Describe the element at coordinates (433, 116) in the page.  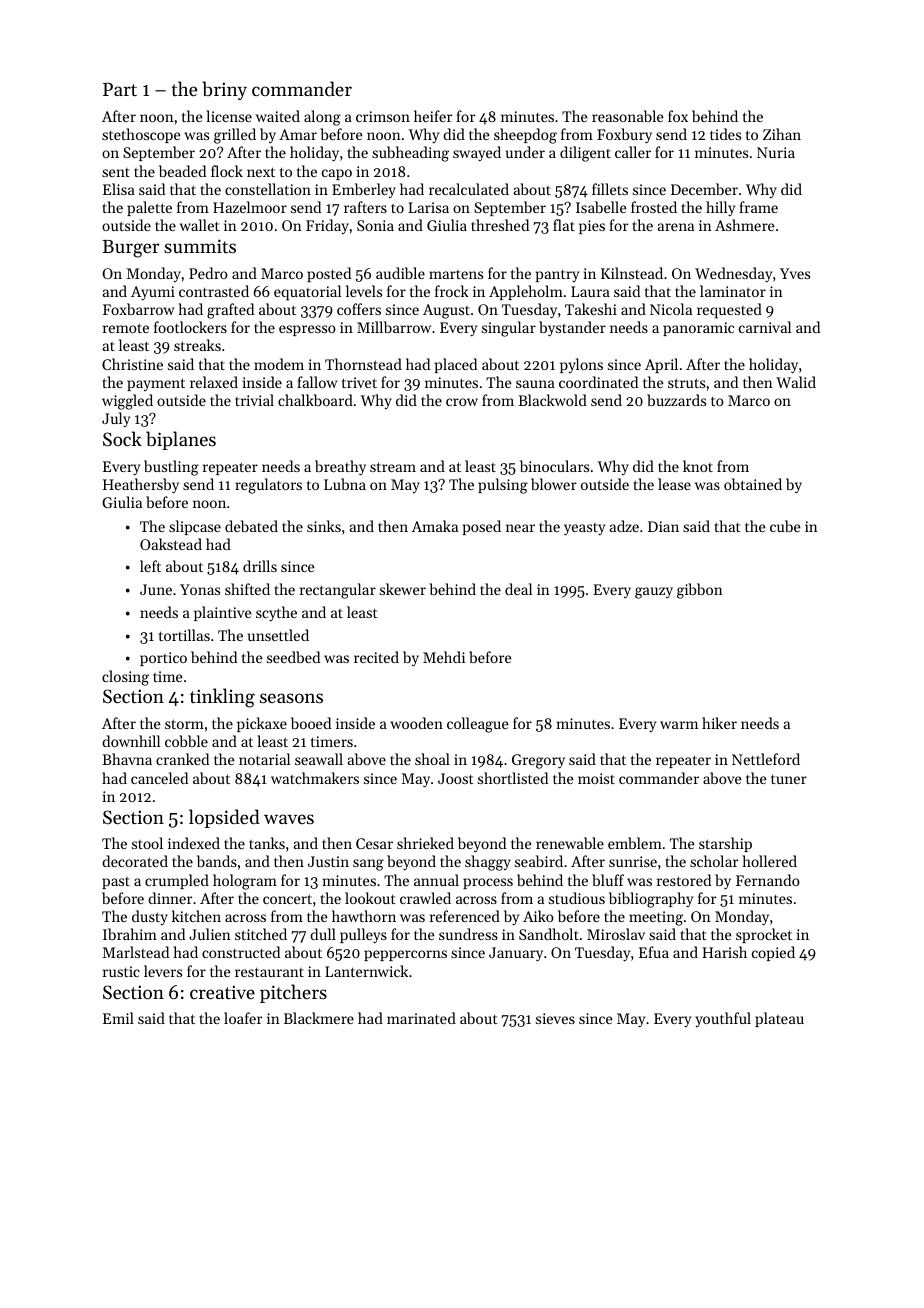
I see `heifer` at that location.
